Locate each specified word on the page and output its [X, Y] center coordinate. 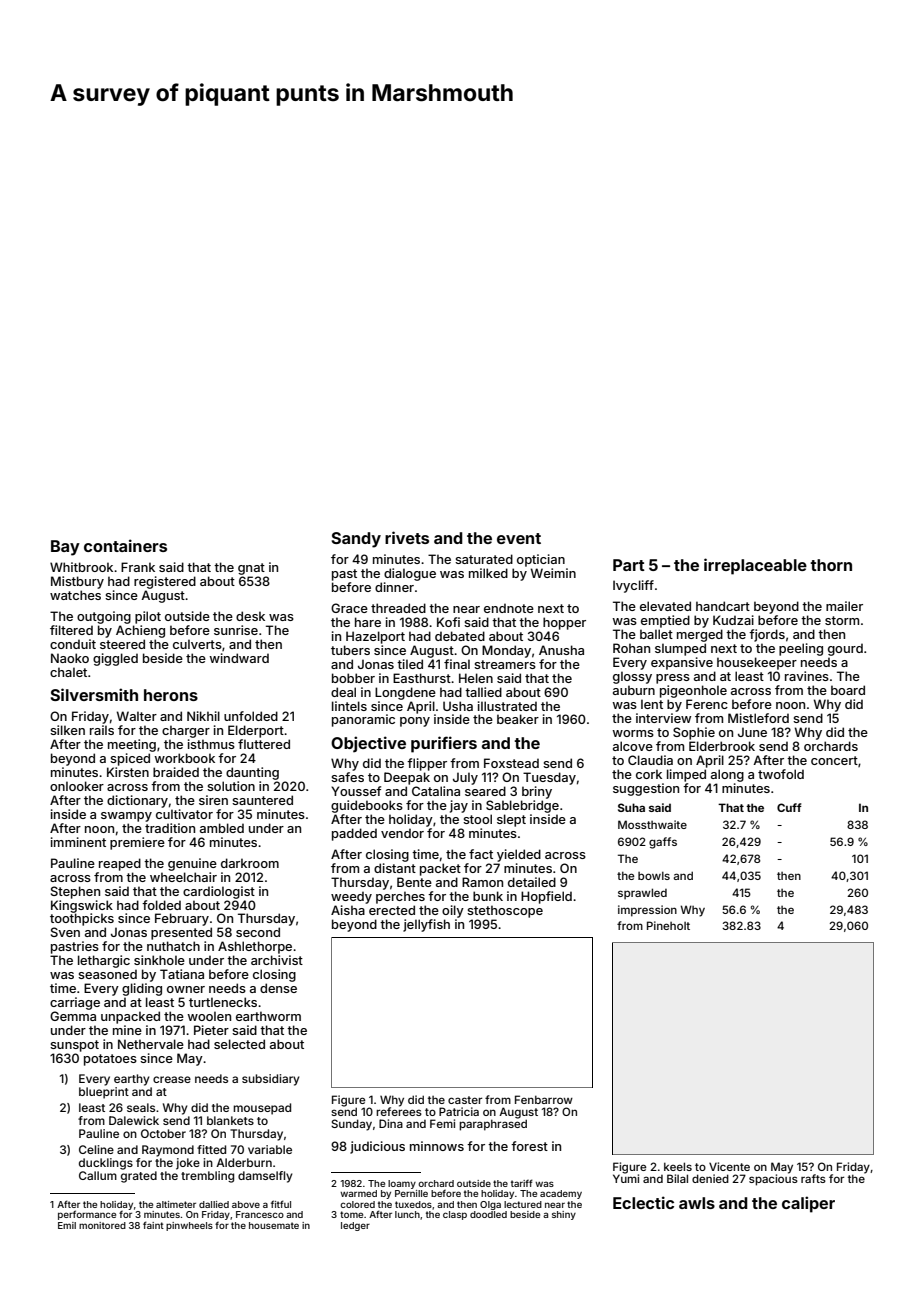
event [519, 538]
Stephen [75, 892]
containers [125, 545]
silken [67, 730]
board [848, 690]
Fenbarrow [544, 1099]
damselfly [265, 1177]
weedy [351, 897]
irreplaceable [755, 566]
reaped [120, 864]
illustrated [507, 706]
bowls [654, 875]
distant [395, 868]
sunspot [74, 1046]
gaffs [663, 843]
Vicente [729, 1166]
